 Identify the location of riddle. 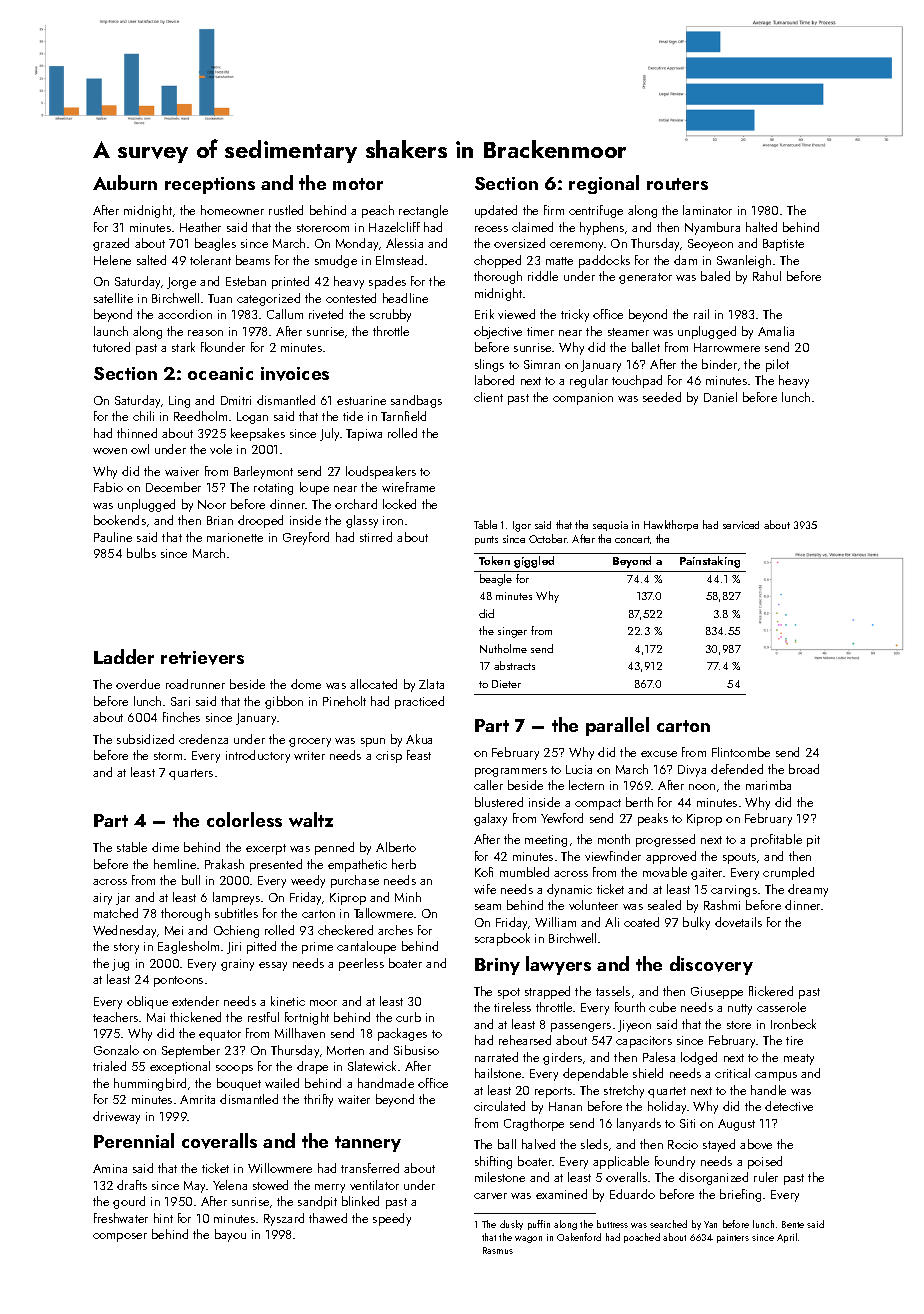
(543, 276).
